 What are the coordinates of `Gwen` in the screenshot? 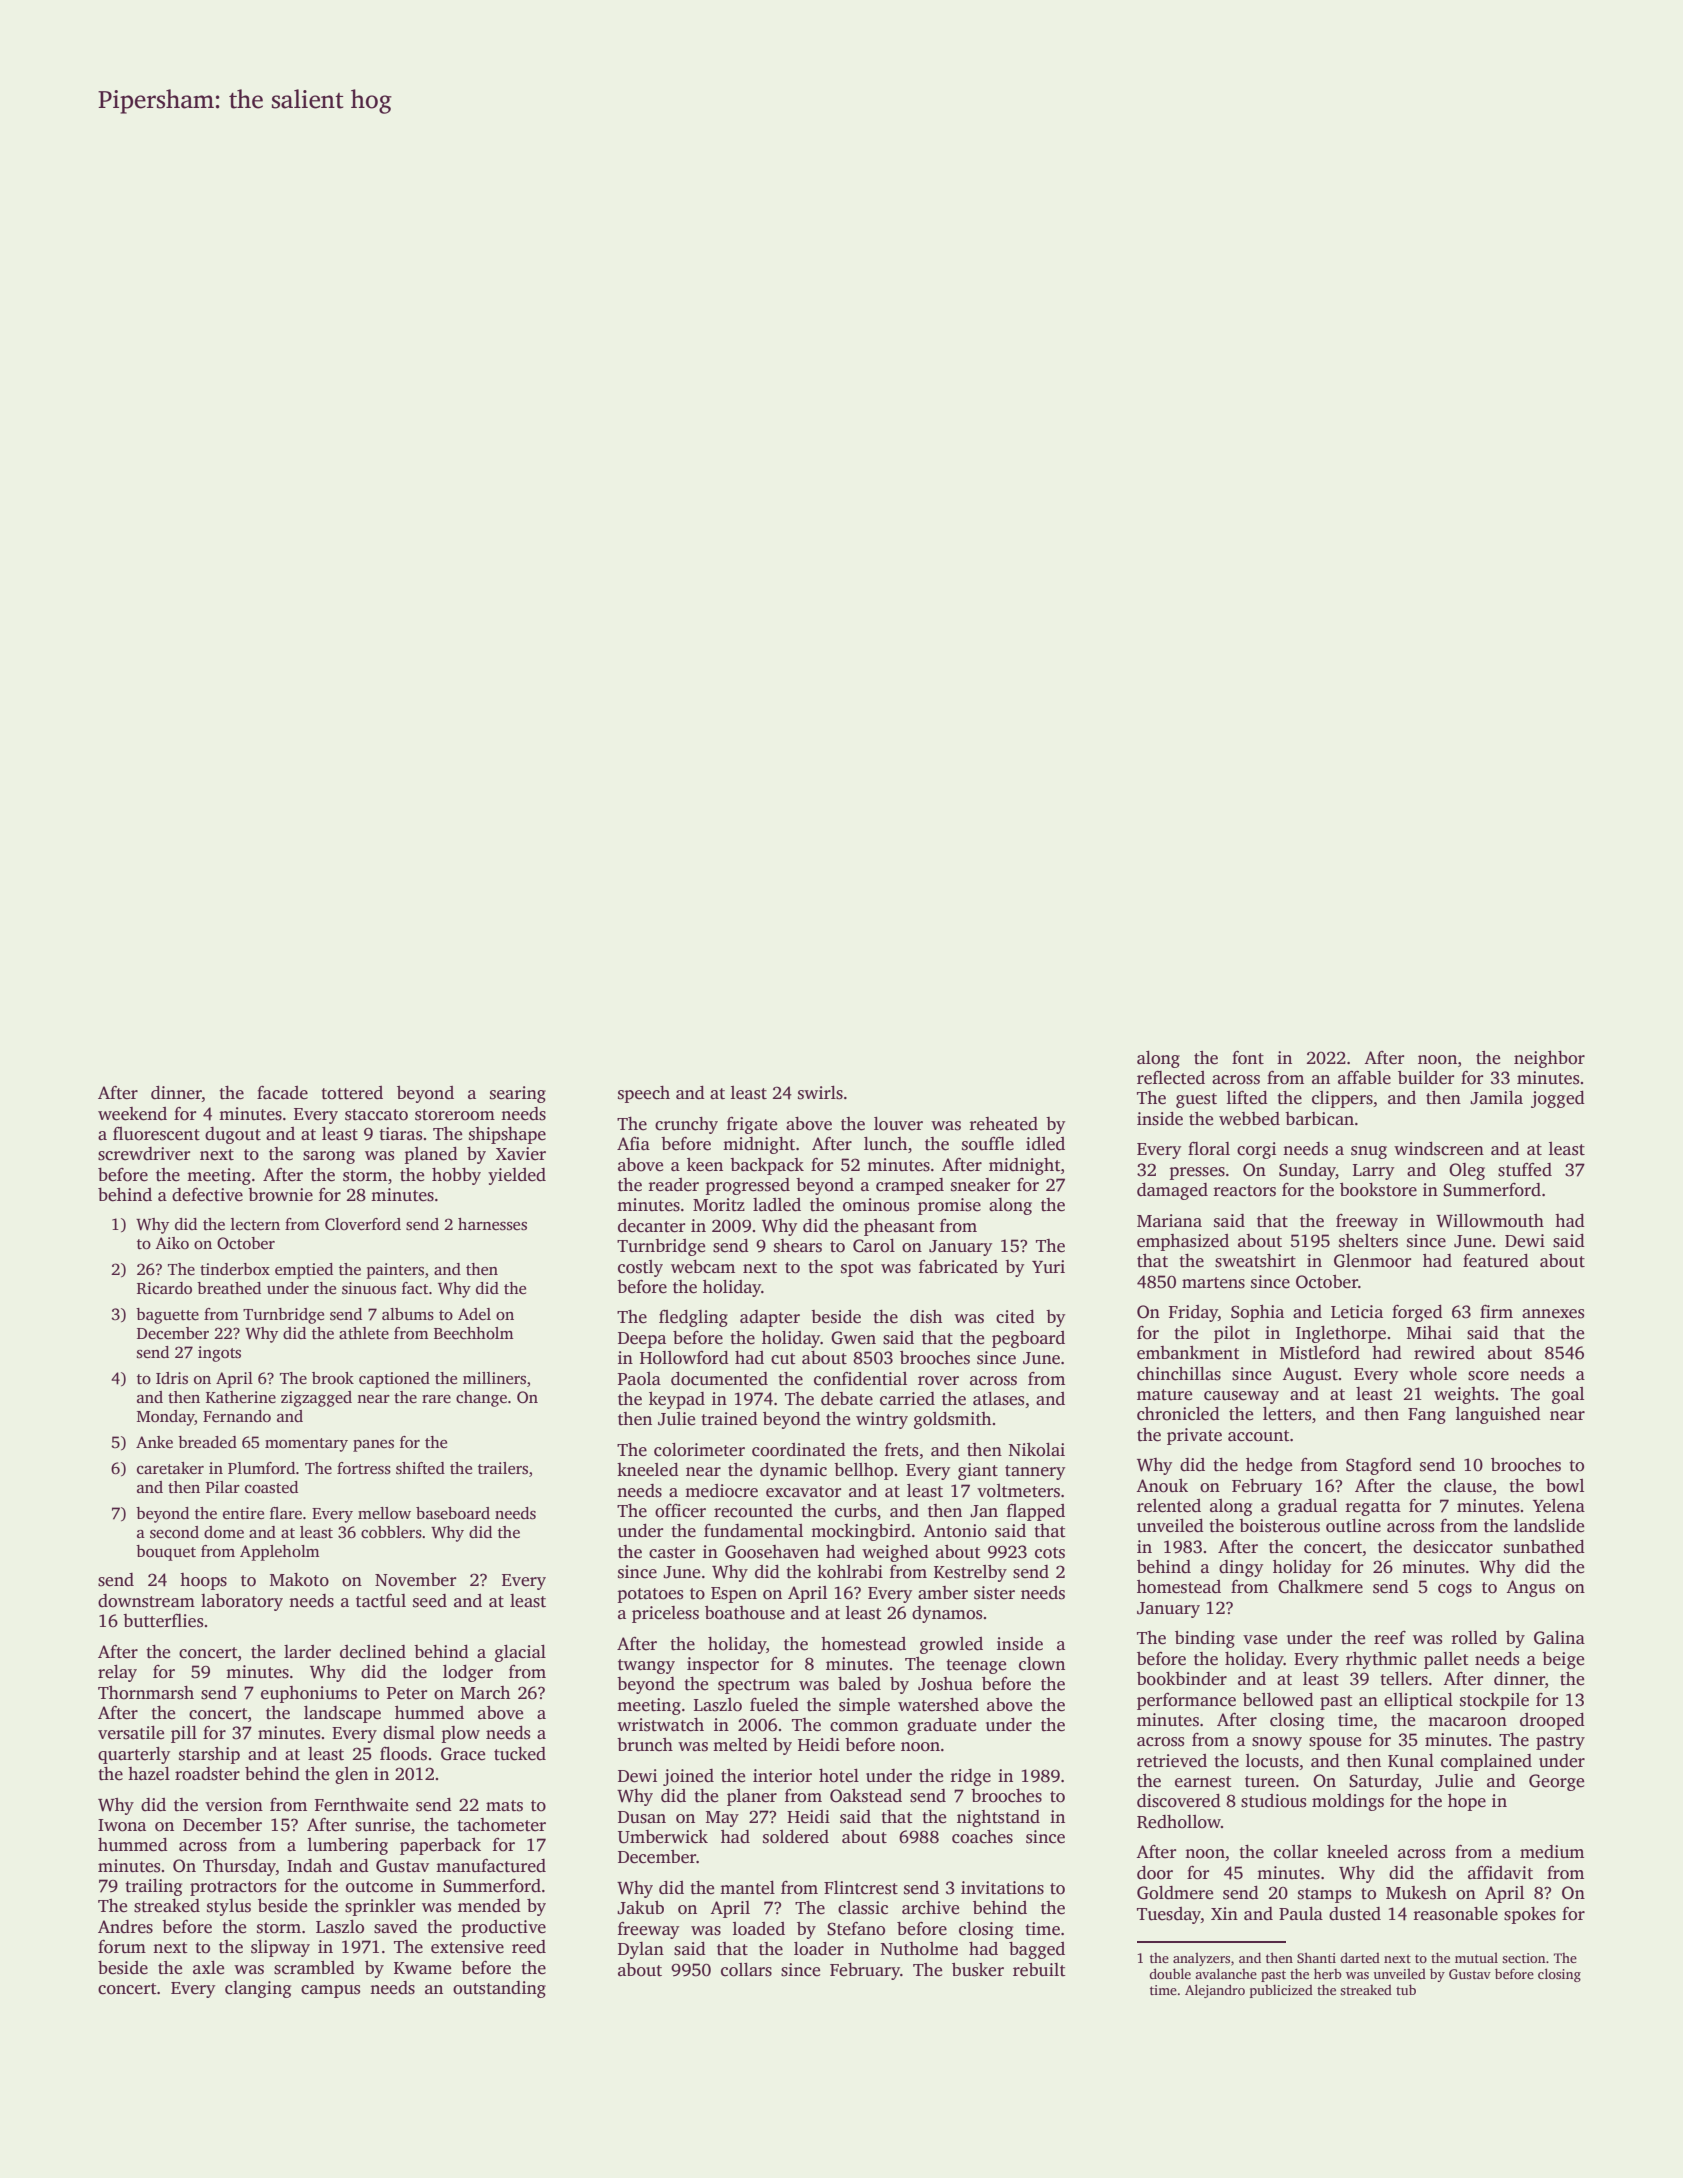 It's located at (853, 1338).
